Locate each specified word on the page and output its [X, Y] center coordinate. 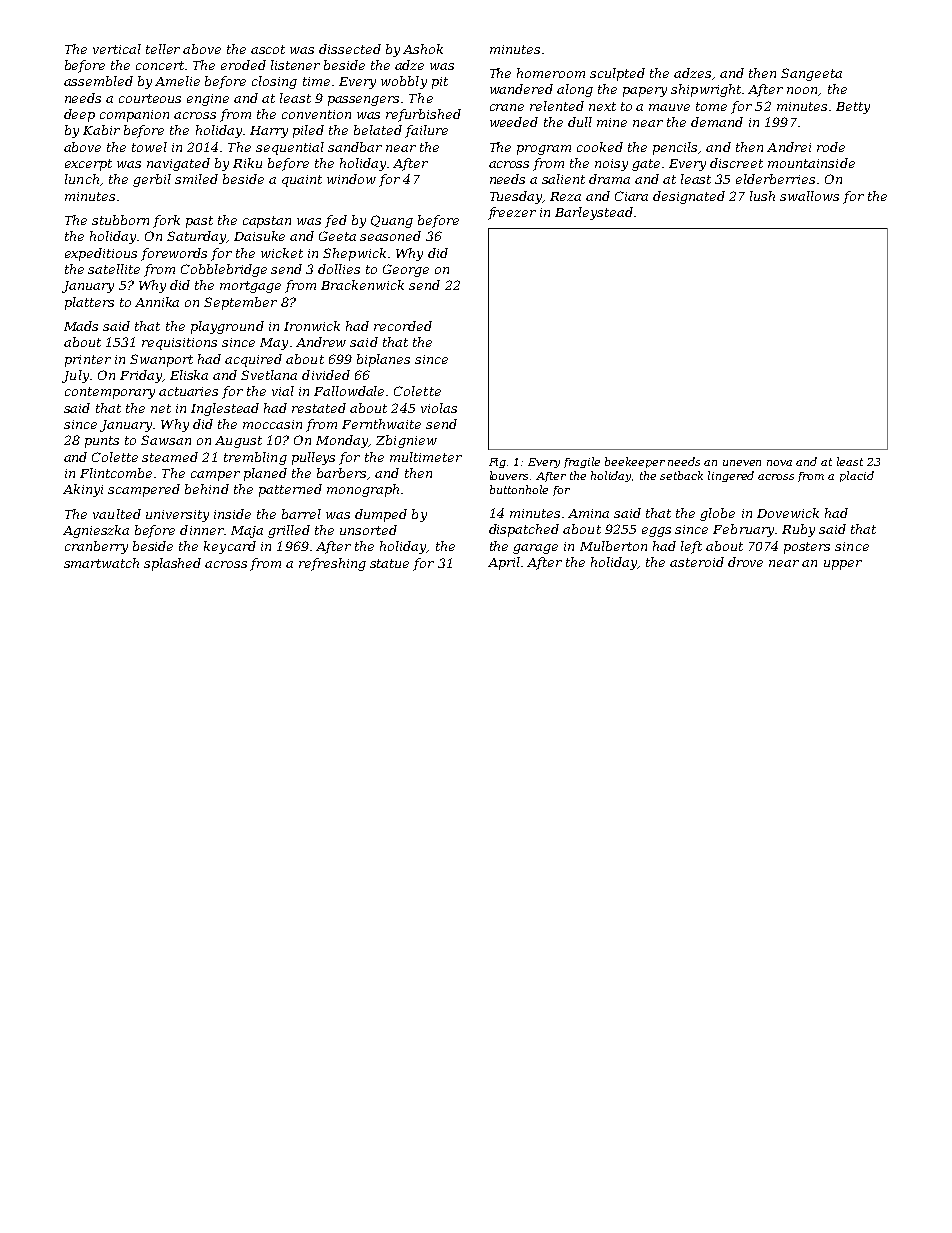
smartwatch [101, 563]
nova [779, 463]
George [406, 270]
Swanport [161, 360]
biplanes [383, 360]
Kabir [101, 130]
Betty [853, 108]
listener [295, 65]
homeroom [551, 73]
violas [439, 408]
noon [802, 90]
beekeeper [635, 462]
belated [378, 130]
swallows [809, 196]
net [161, 408]
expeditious [101, 254]
